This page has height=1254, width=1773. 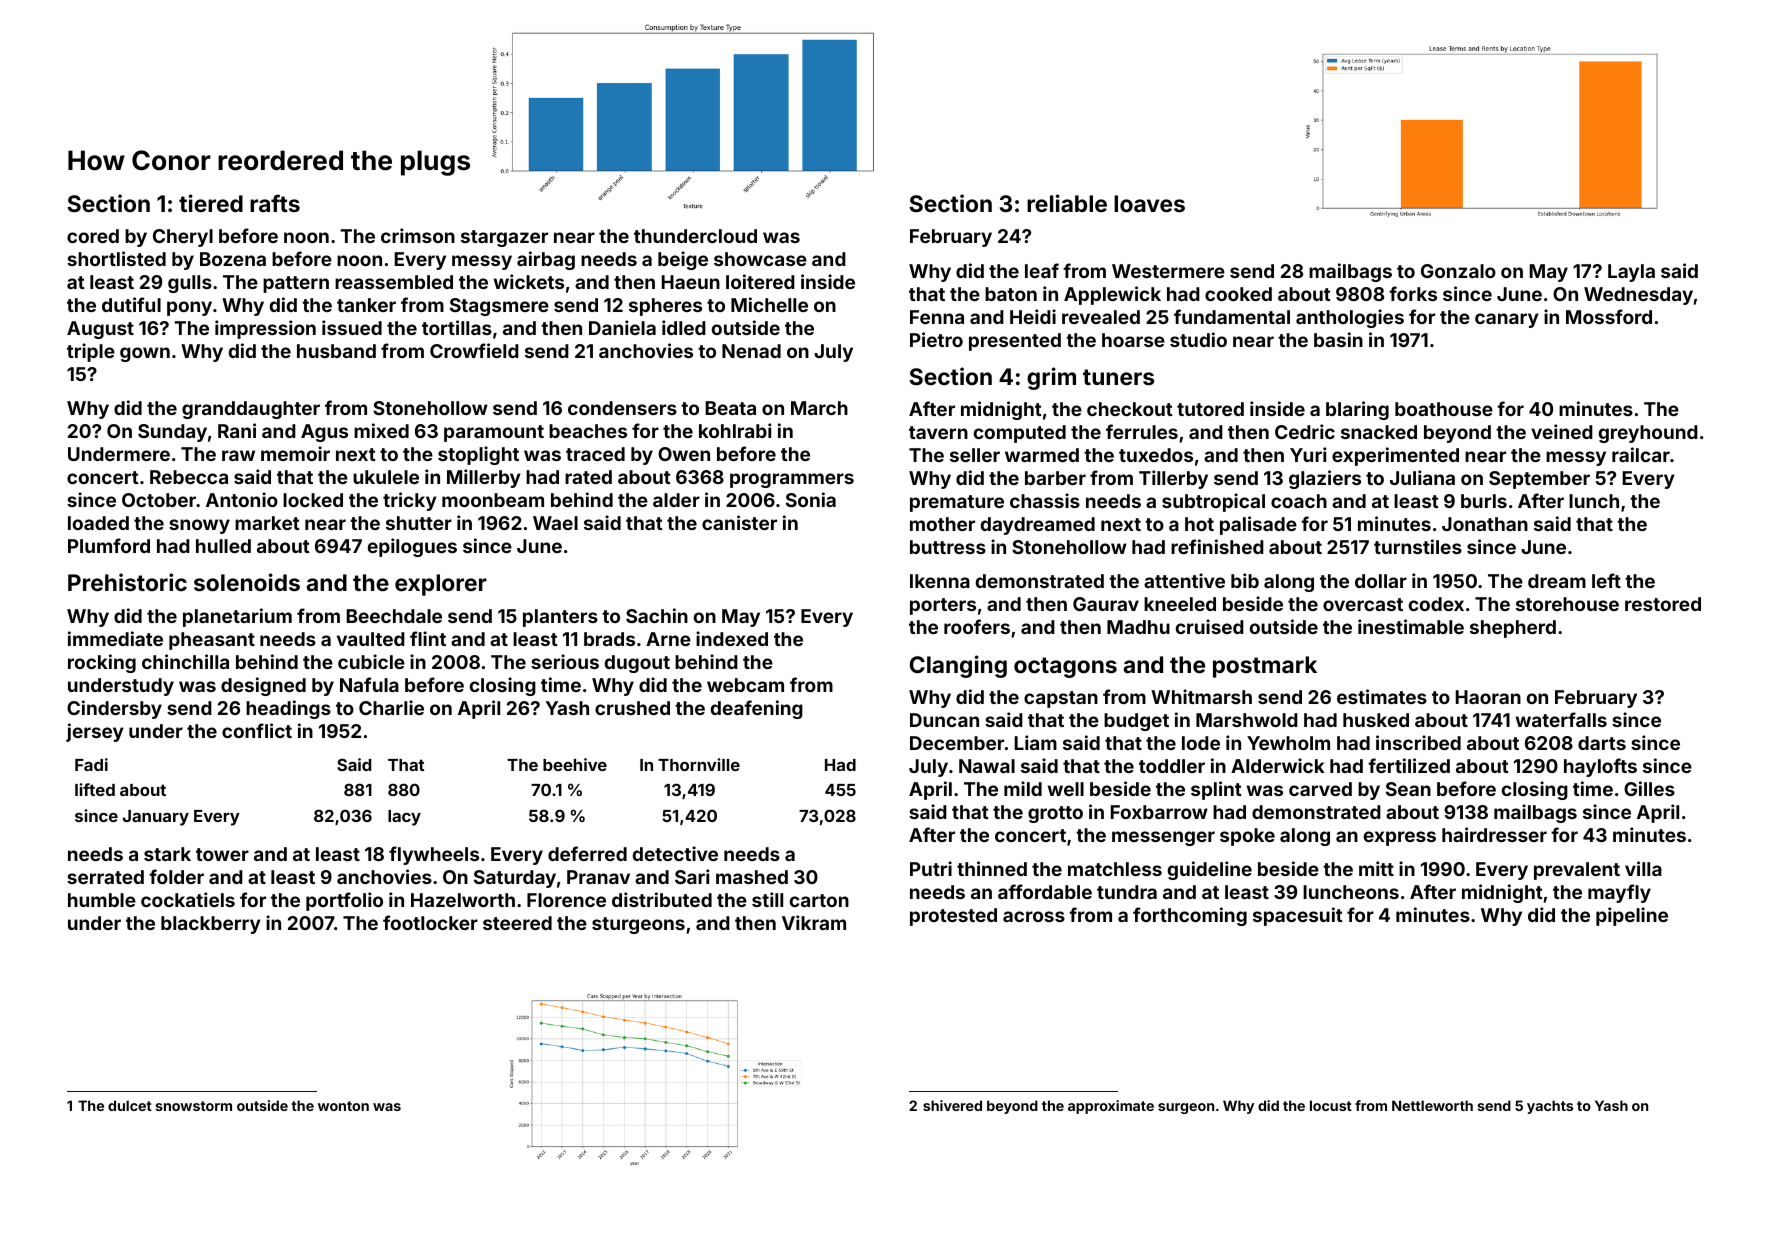 I want to click on yachts, so click(x=1550, y=1107).
